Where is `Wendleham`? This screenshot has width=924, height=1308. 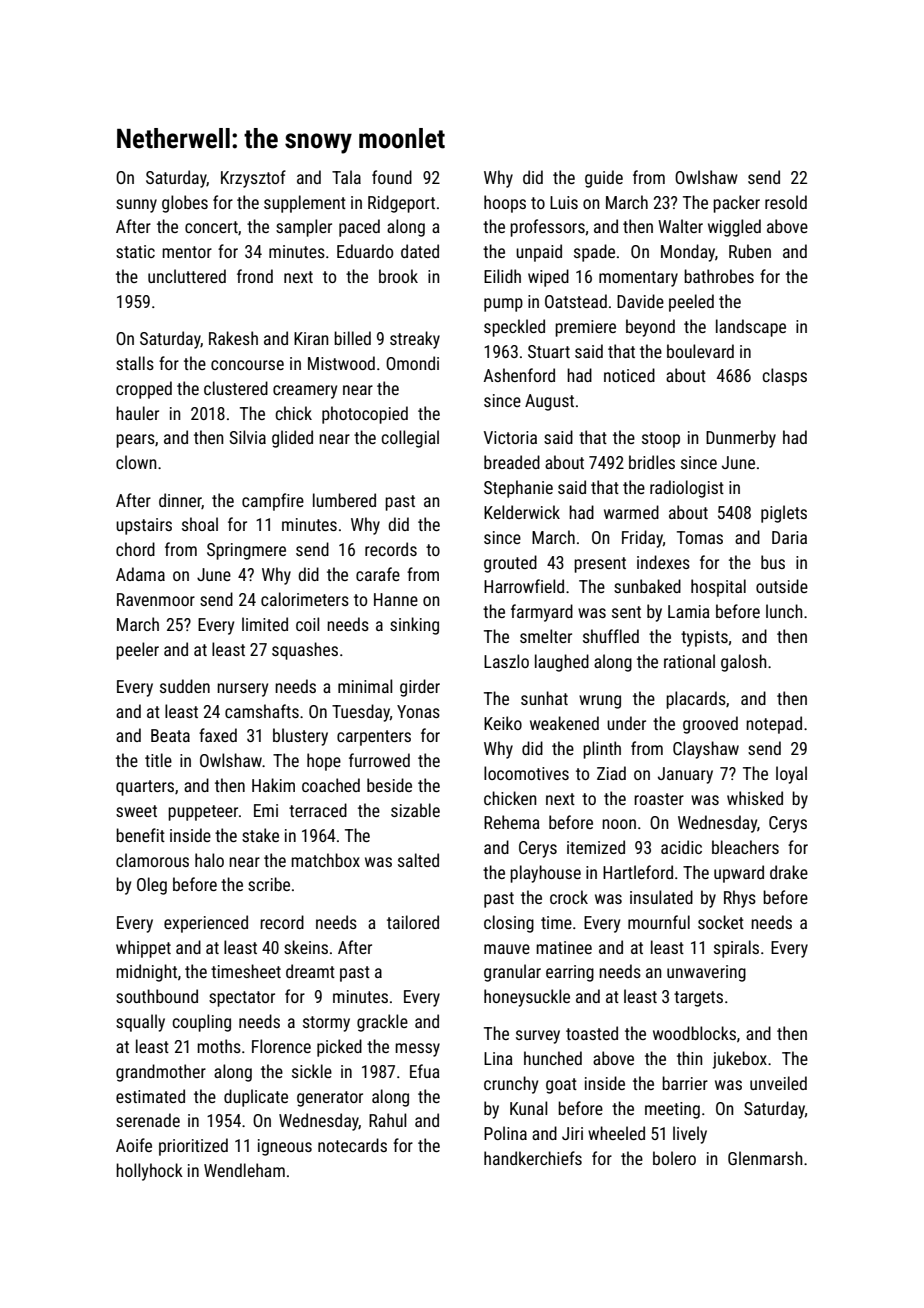 Wendleham is located at coordinates (244, 1170).
